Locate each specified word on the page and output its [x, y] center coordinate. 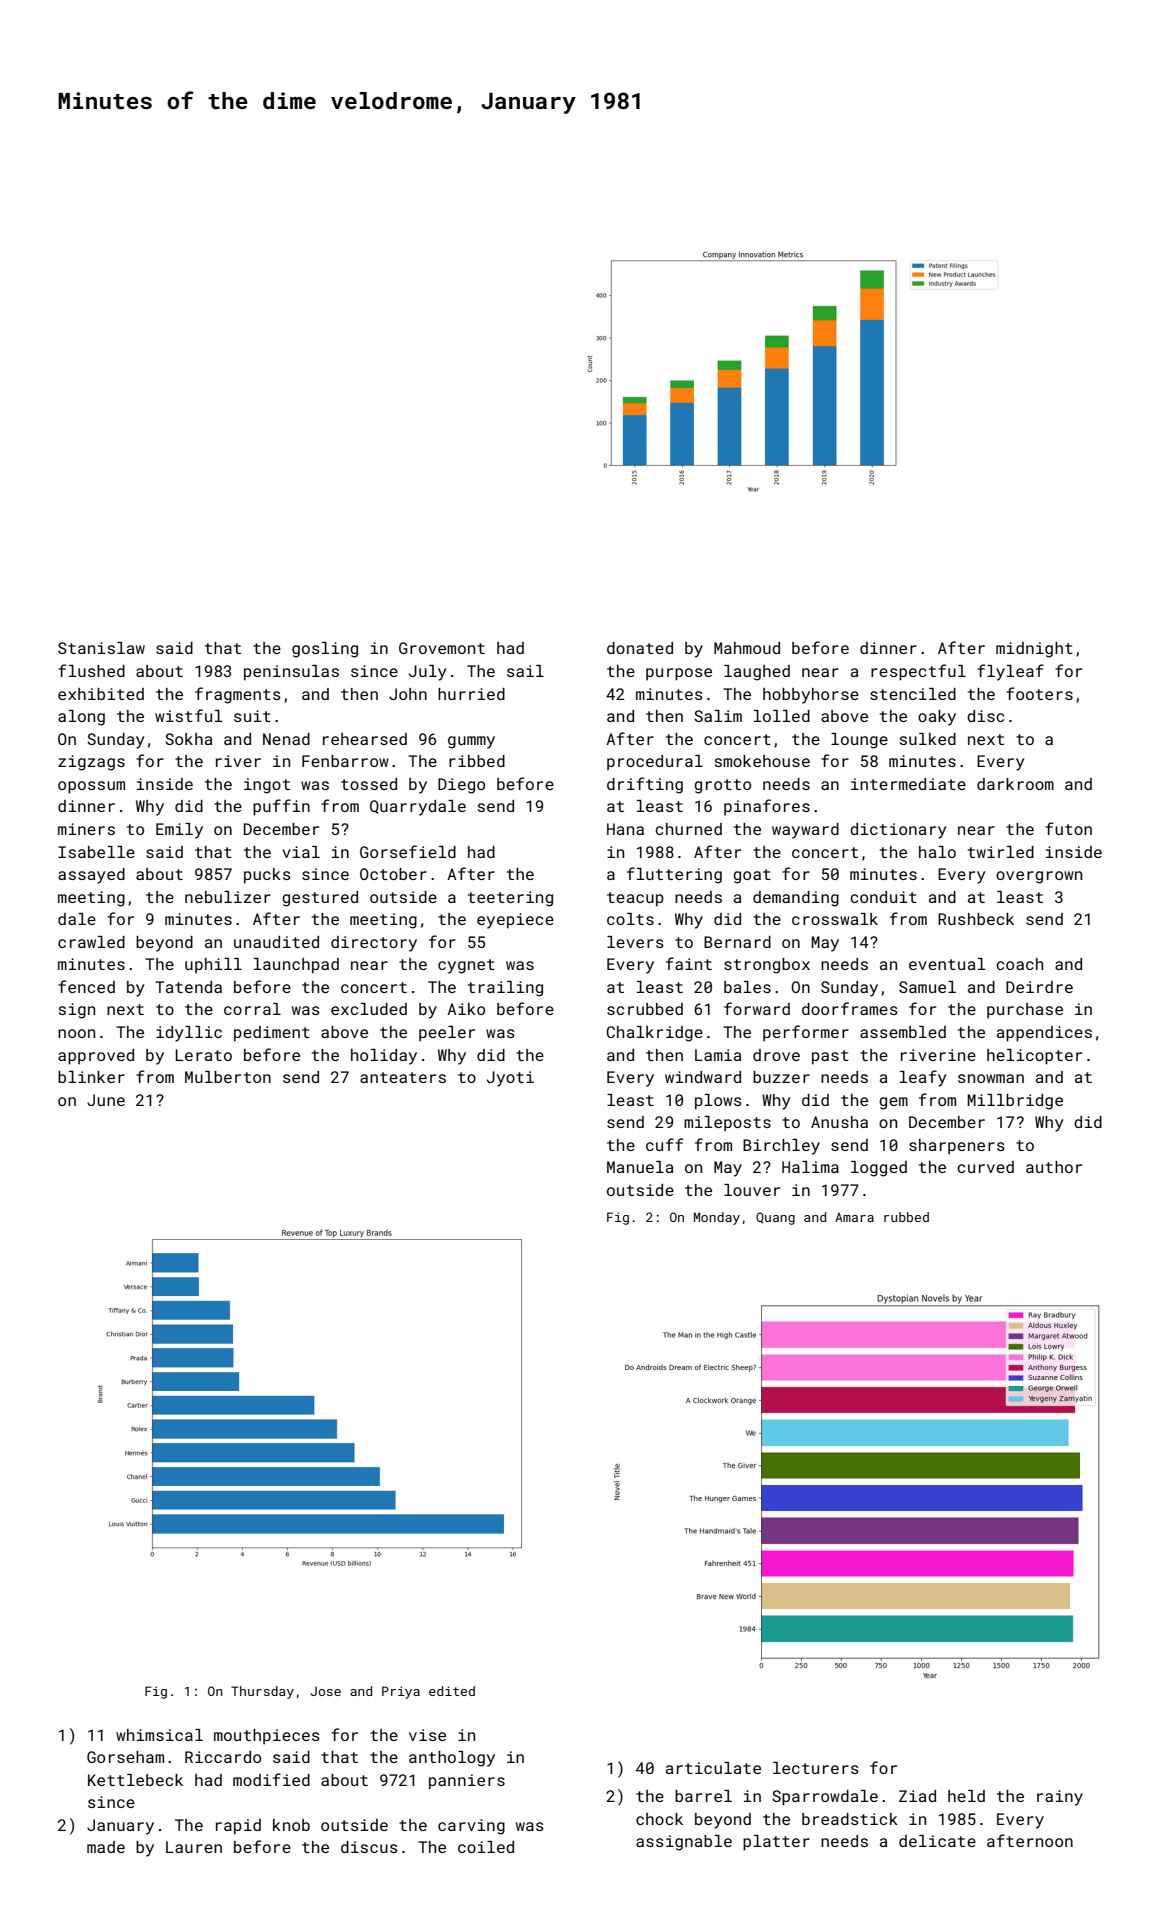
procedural [655, 763]
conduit [883, 897]
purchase [1025, 1011]
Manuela [640, 1167]
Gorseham [125, 1757]
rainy [1060, 1798]
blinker [91, 1077]
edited [452, 1691]
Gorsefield [408, 851]
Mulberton [228, 1077]
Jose [325, 1691]
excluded [369, 1009]
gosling [325, 650]
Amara [854, 1217]
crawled [91, 942]
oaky [937, 718]
